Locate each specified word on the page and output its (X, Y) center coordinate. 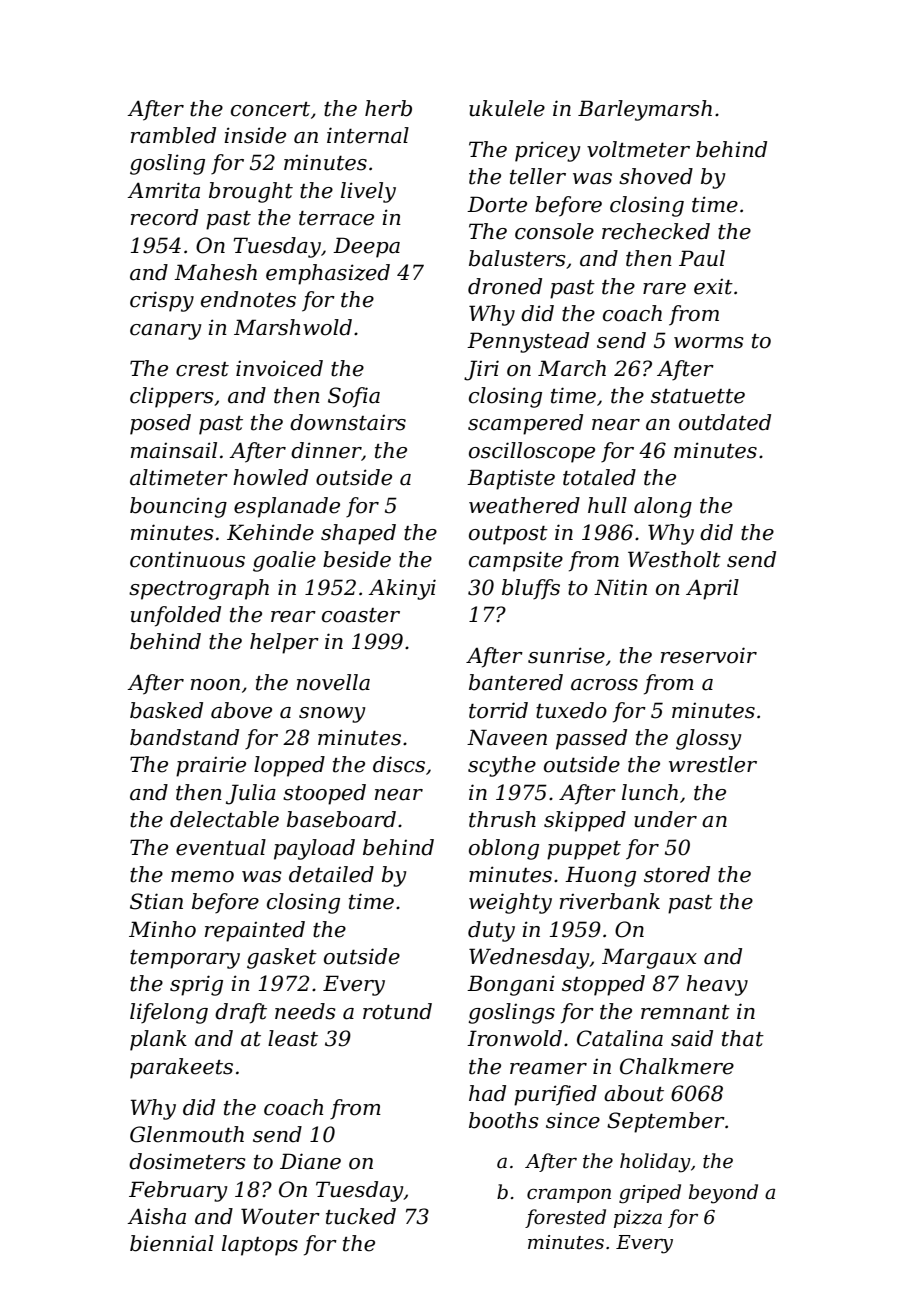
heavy (717, 985)
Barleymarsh (645, 110)
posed (160, 424)
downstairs (348, 422)
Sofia (354, 397)
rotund (397, 1011)
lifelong (169, 1013)
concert (270, 109)
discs (399, 764)
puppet (584, 850)
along (663, 507)
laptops (260, 1245)
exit (713, 287)
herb (388, 108)
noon (215, 685)
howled (270, 477)
